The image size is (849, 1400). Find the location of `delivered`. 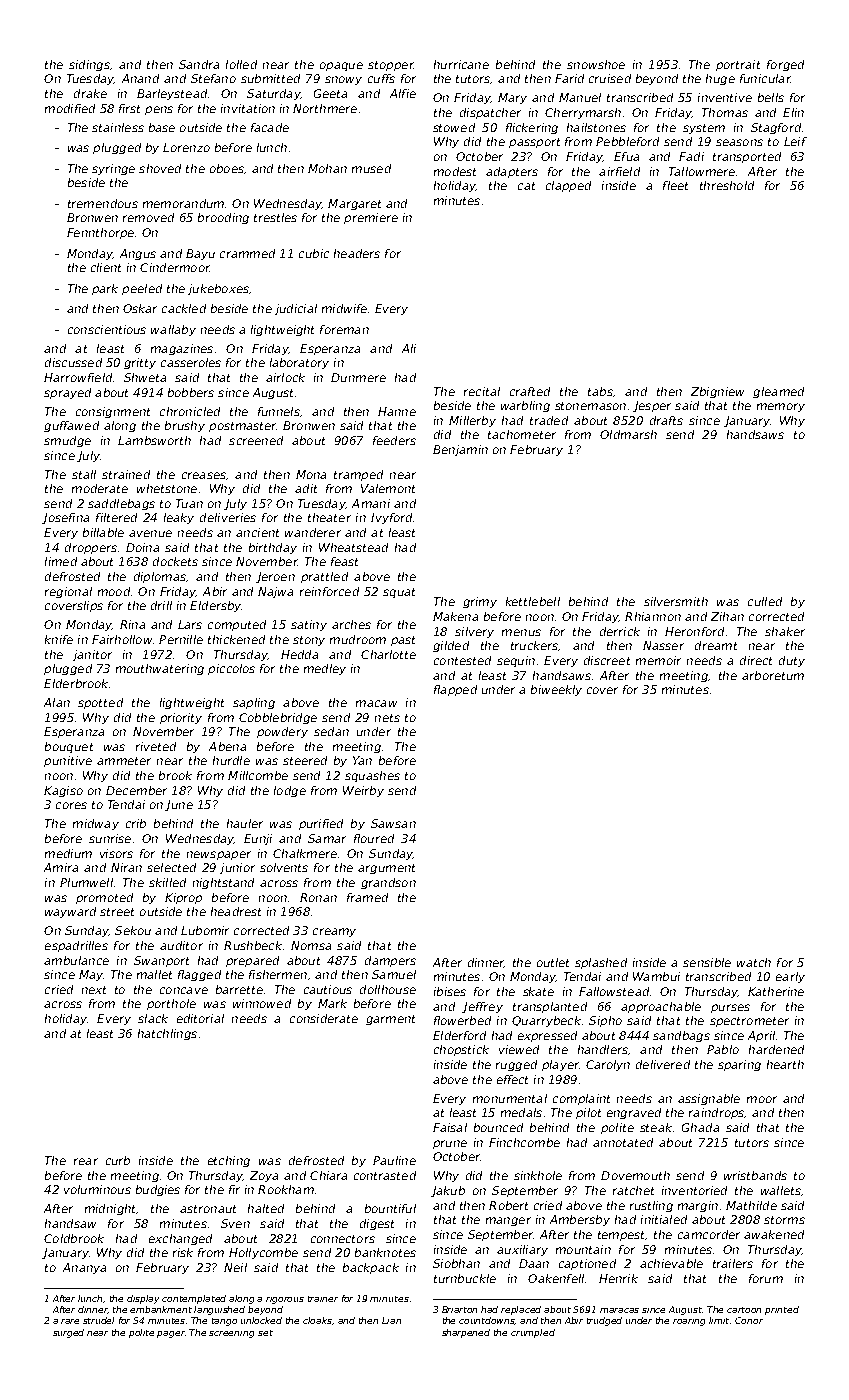

delivered is located at coordinates (663, 1064).
